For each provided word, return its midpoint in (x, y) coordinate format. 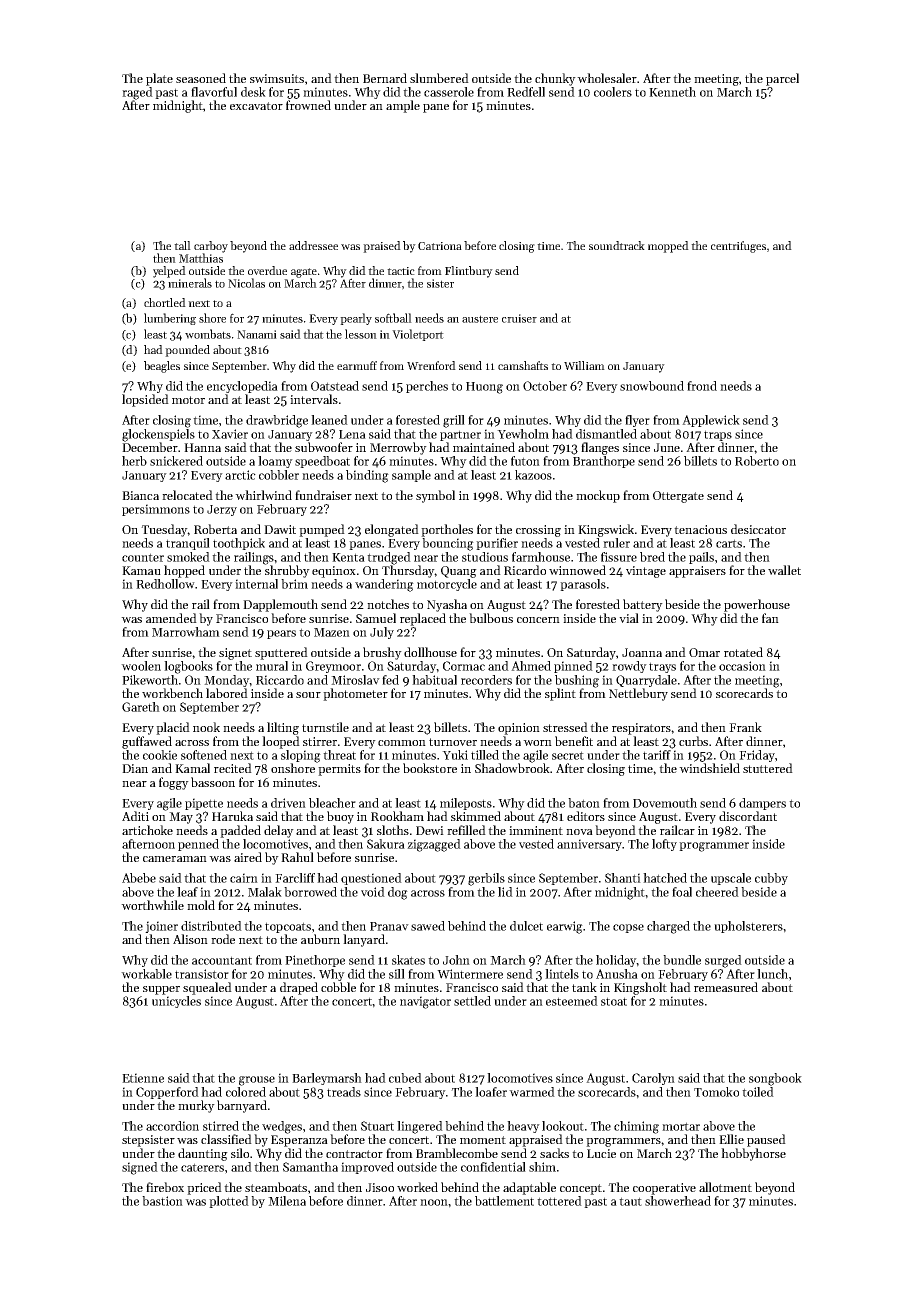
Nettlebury (638, 694)
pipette (204, 804)
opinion (519, 729)
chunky (555, 79)
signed (140, 1168)
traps (718, 435)
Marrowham (186, 632)
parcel (782, 79)
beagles (162, 367)
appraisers (697, 572)
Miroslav (355, 680)
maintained (484, 447)
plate (159, 79)
